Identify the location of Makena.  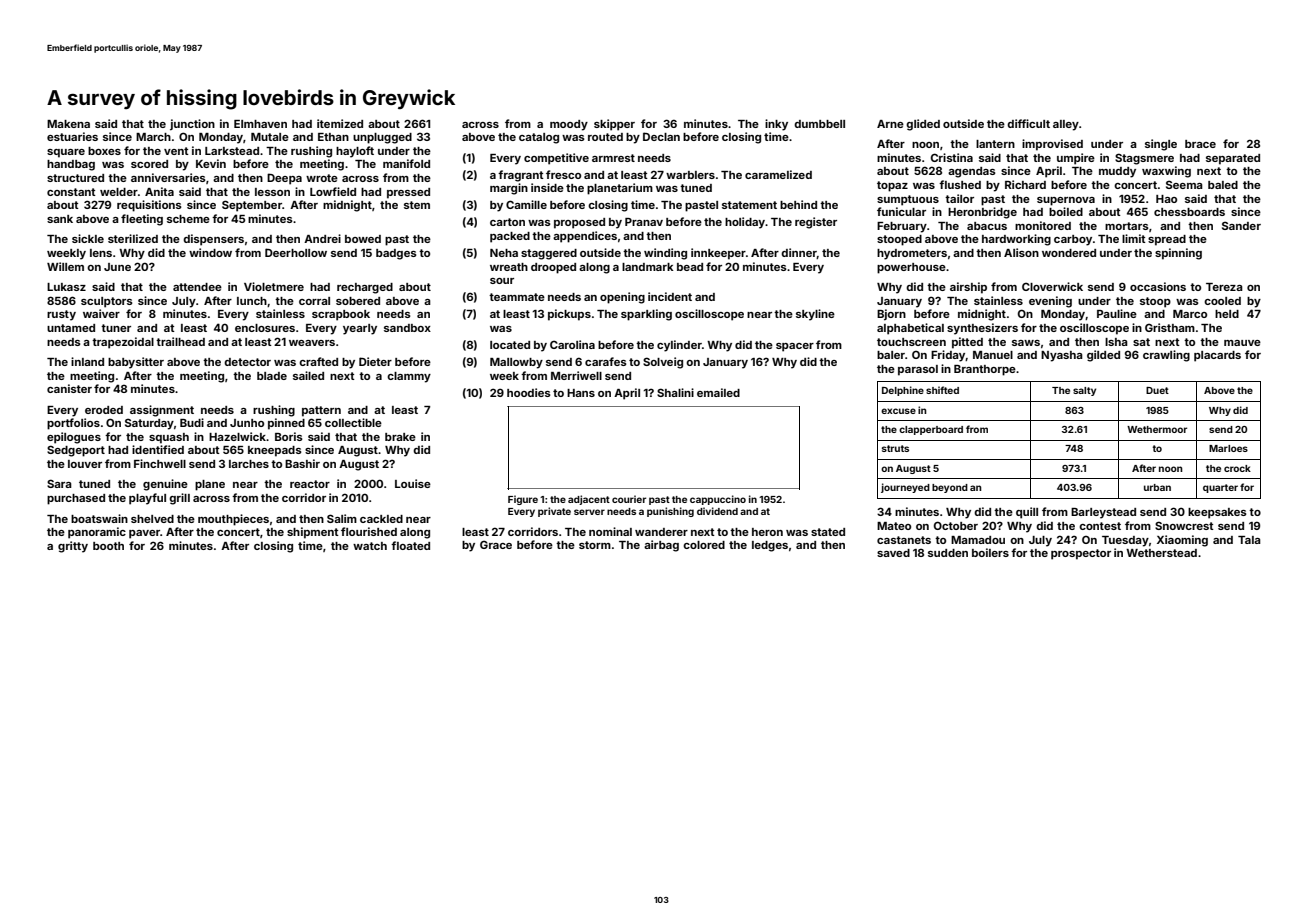
(68, 124).
